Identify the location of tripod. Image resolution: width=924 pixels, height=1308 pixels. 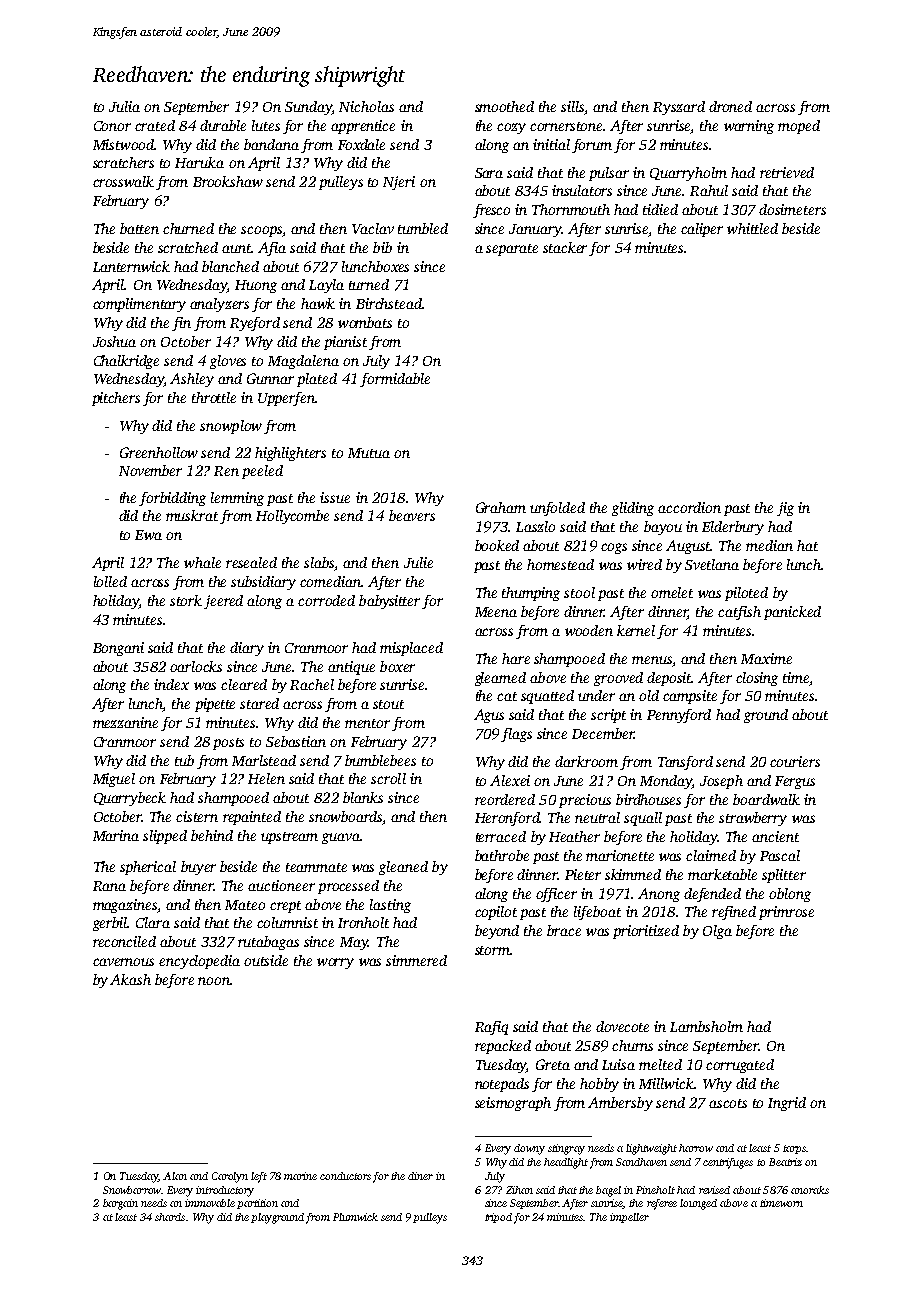
(498, 1218).
